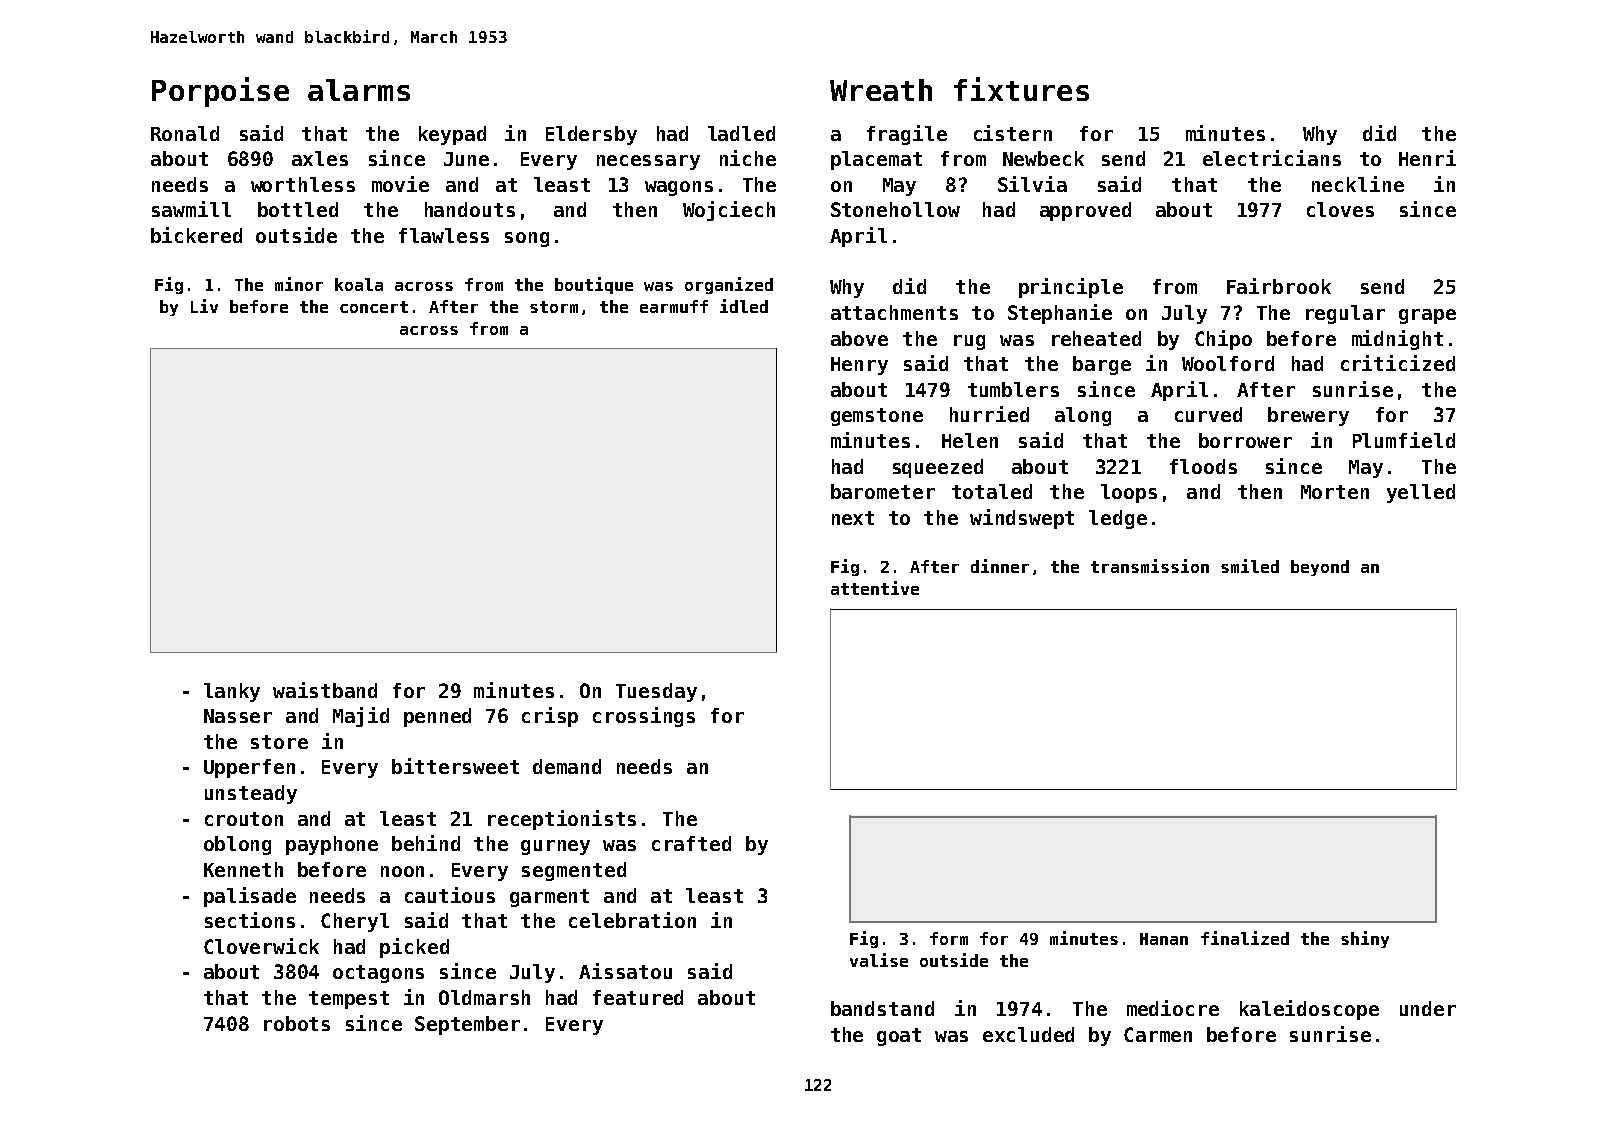  Describe the element at coordinates (1427, 158) in the screenshot. I see `Henri` at that location.
